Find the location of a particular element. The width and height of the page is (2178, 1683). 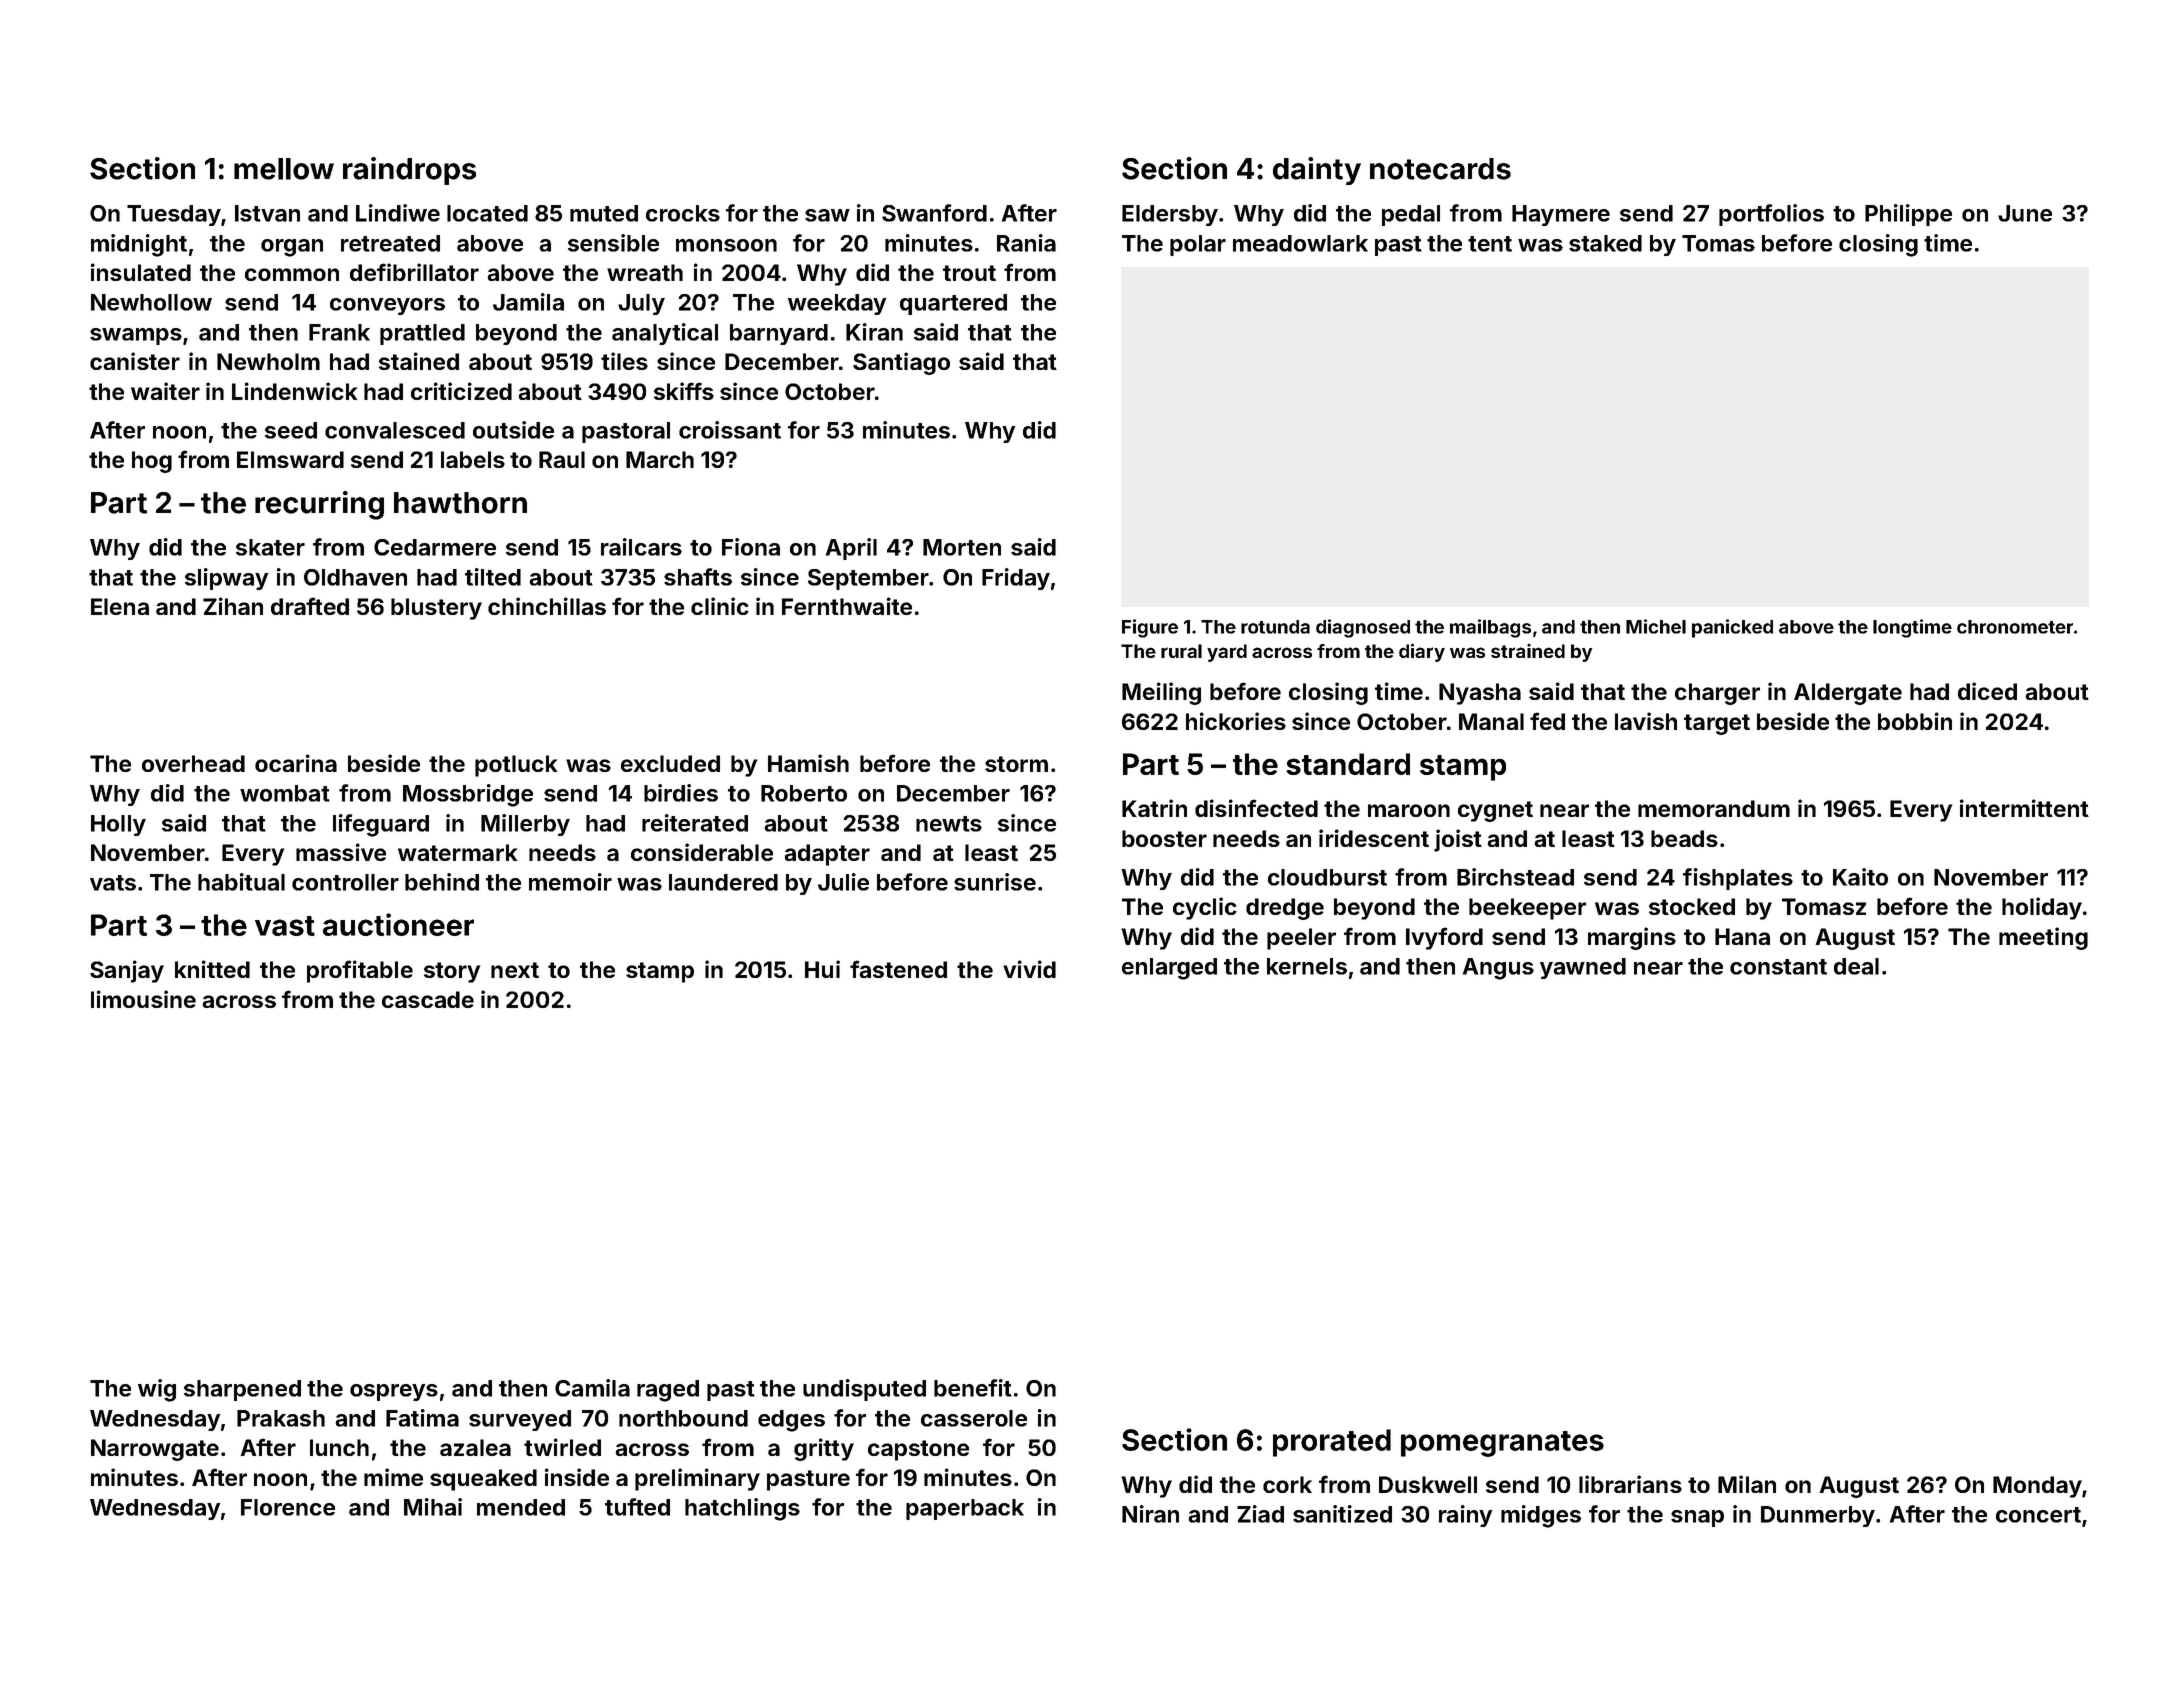

stocked is located at coordinates (1692, 906).
